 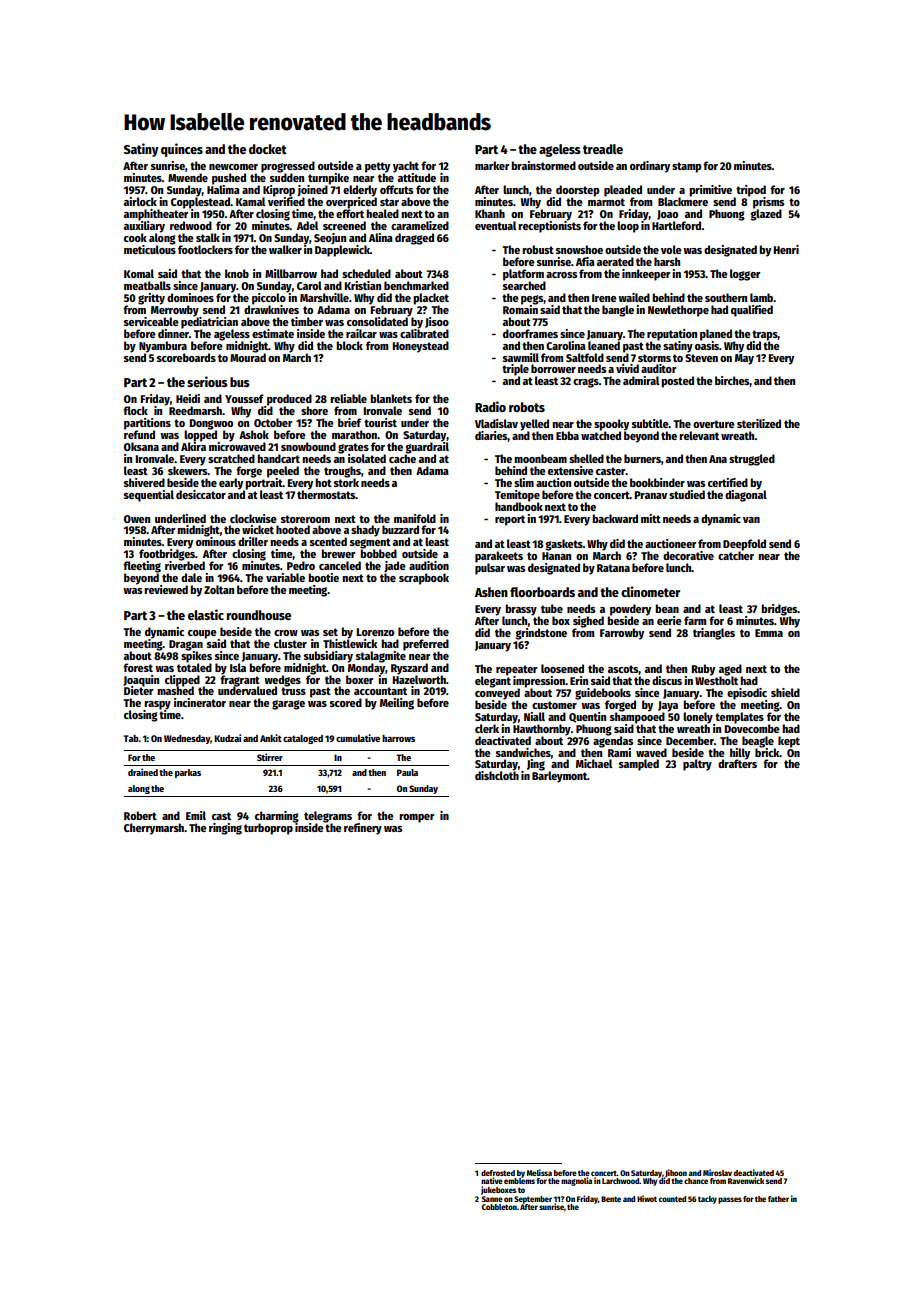 What do you see at coordinates (377, 167) in the document?
I see `petty` at bounding box center [377, 167].
